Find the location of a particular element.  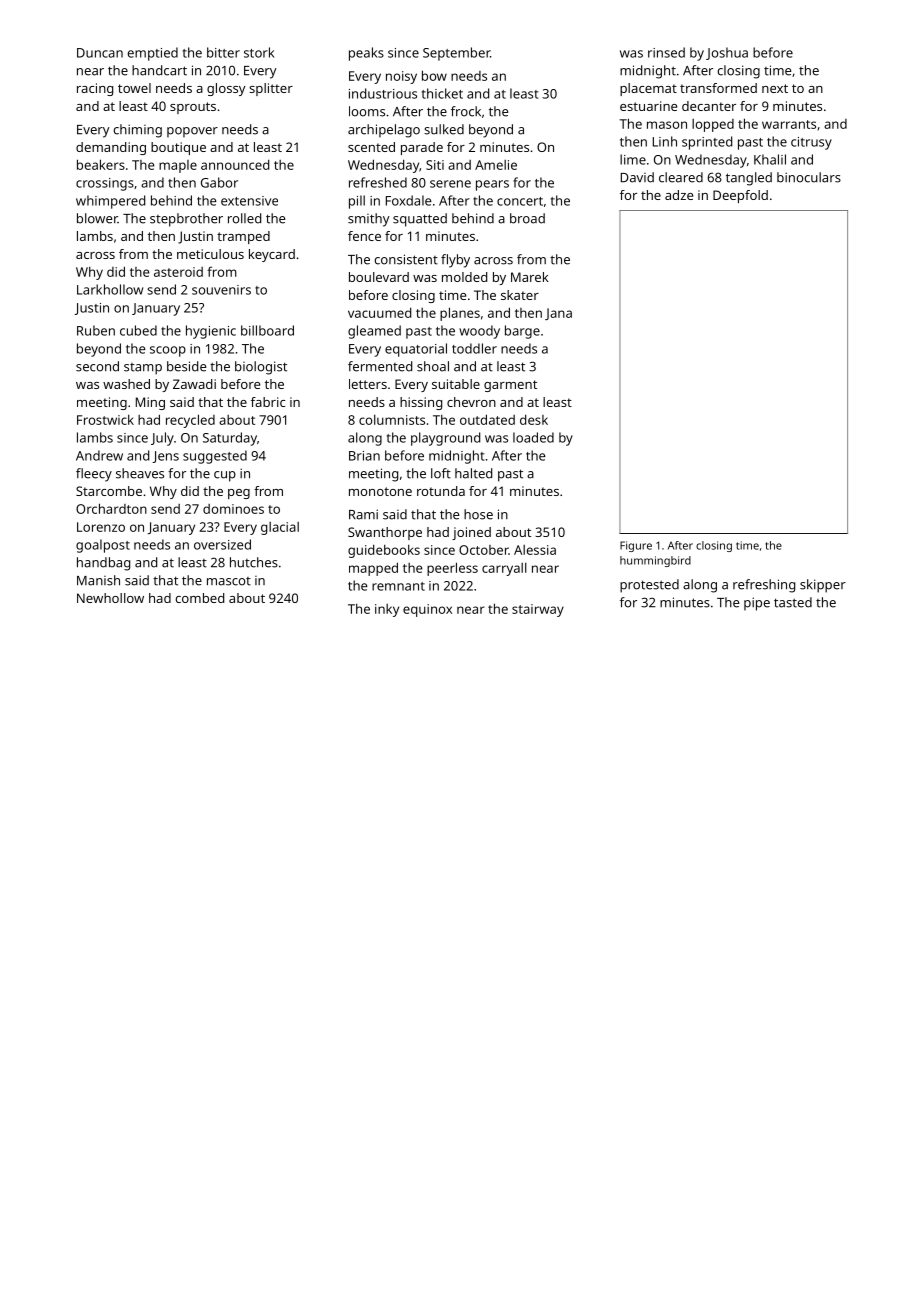

Jana is located at coordinates (558, 314).
